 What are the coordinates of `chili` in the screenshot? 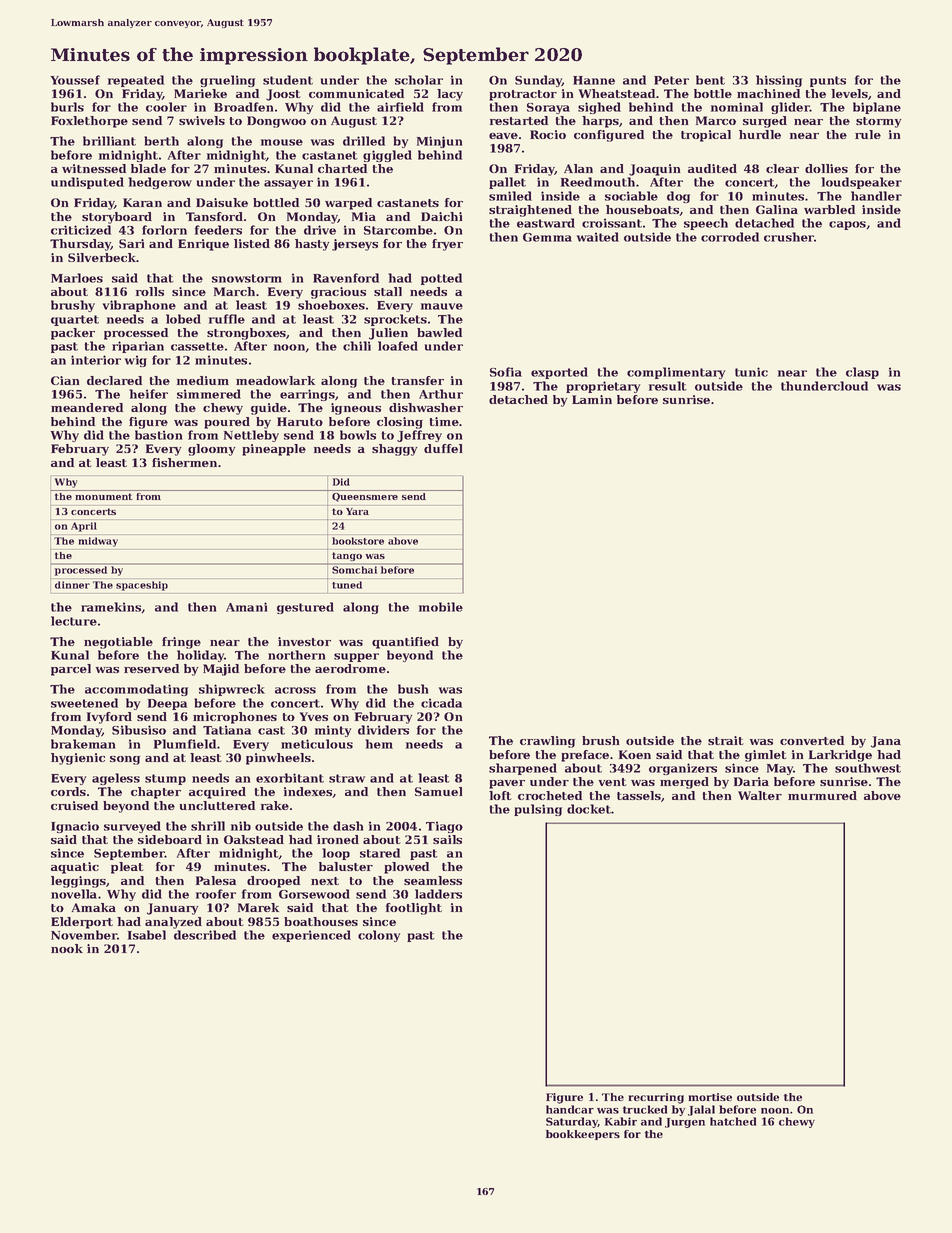 It's located at (357, 346).
